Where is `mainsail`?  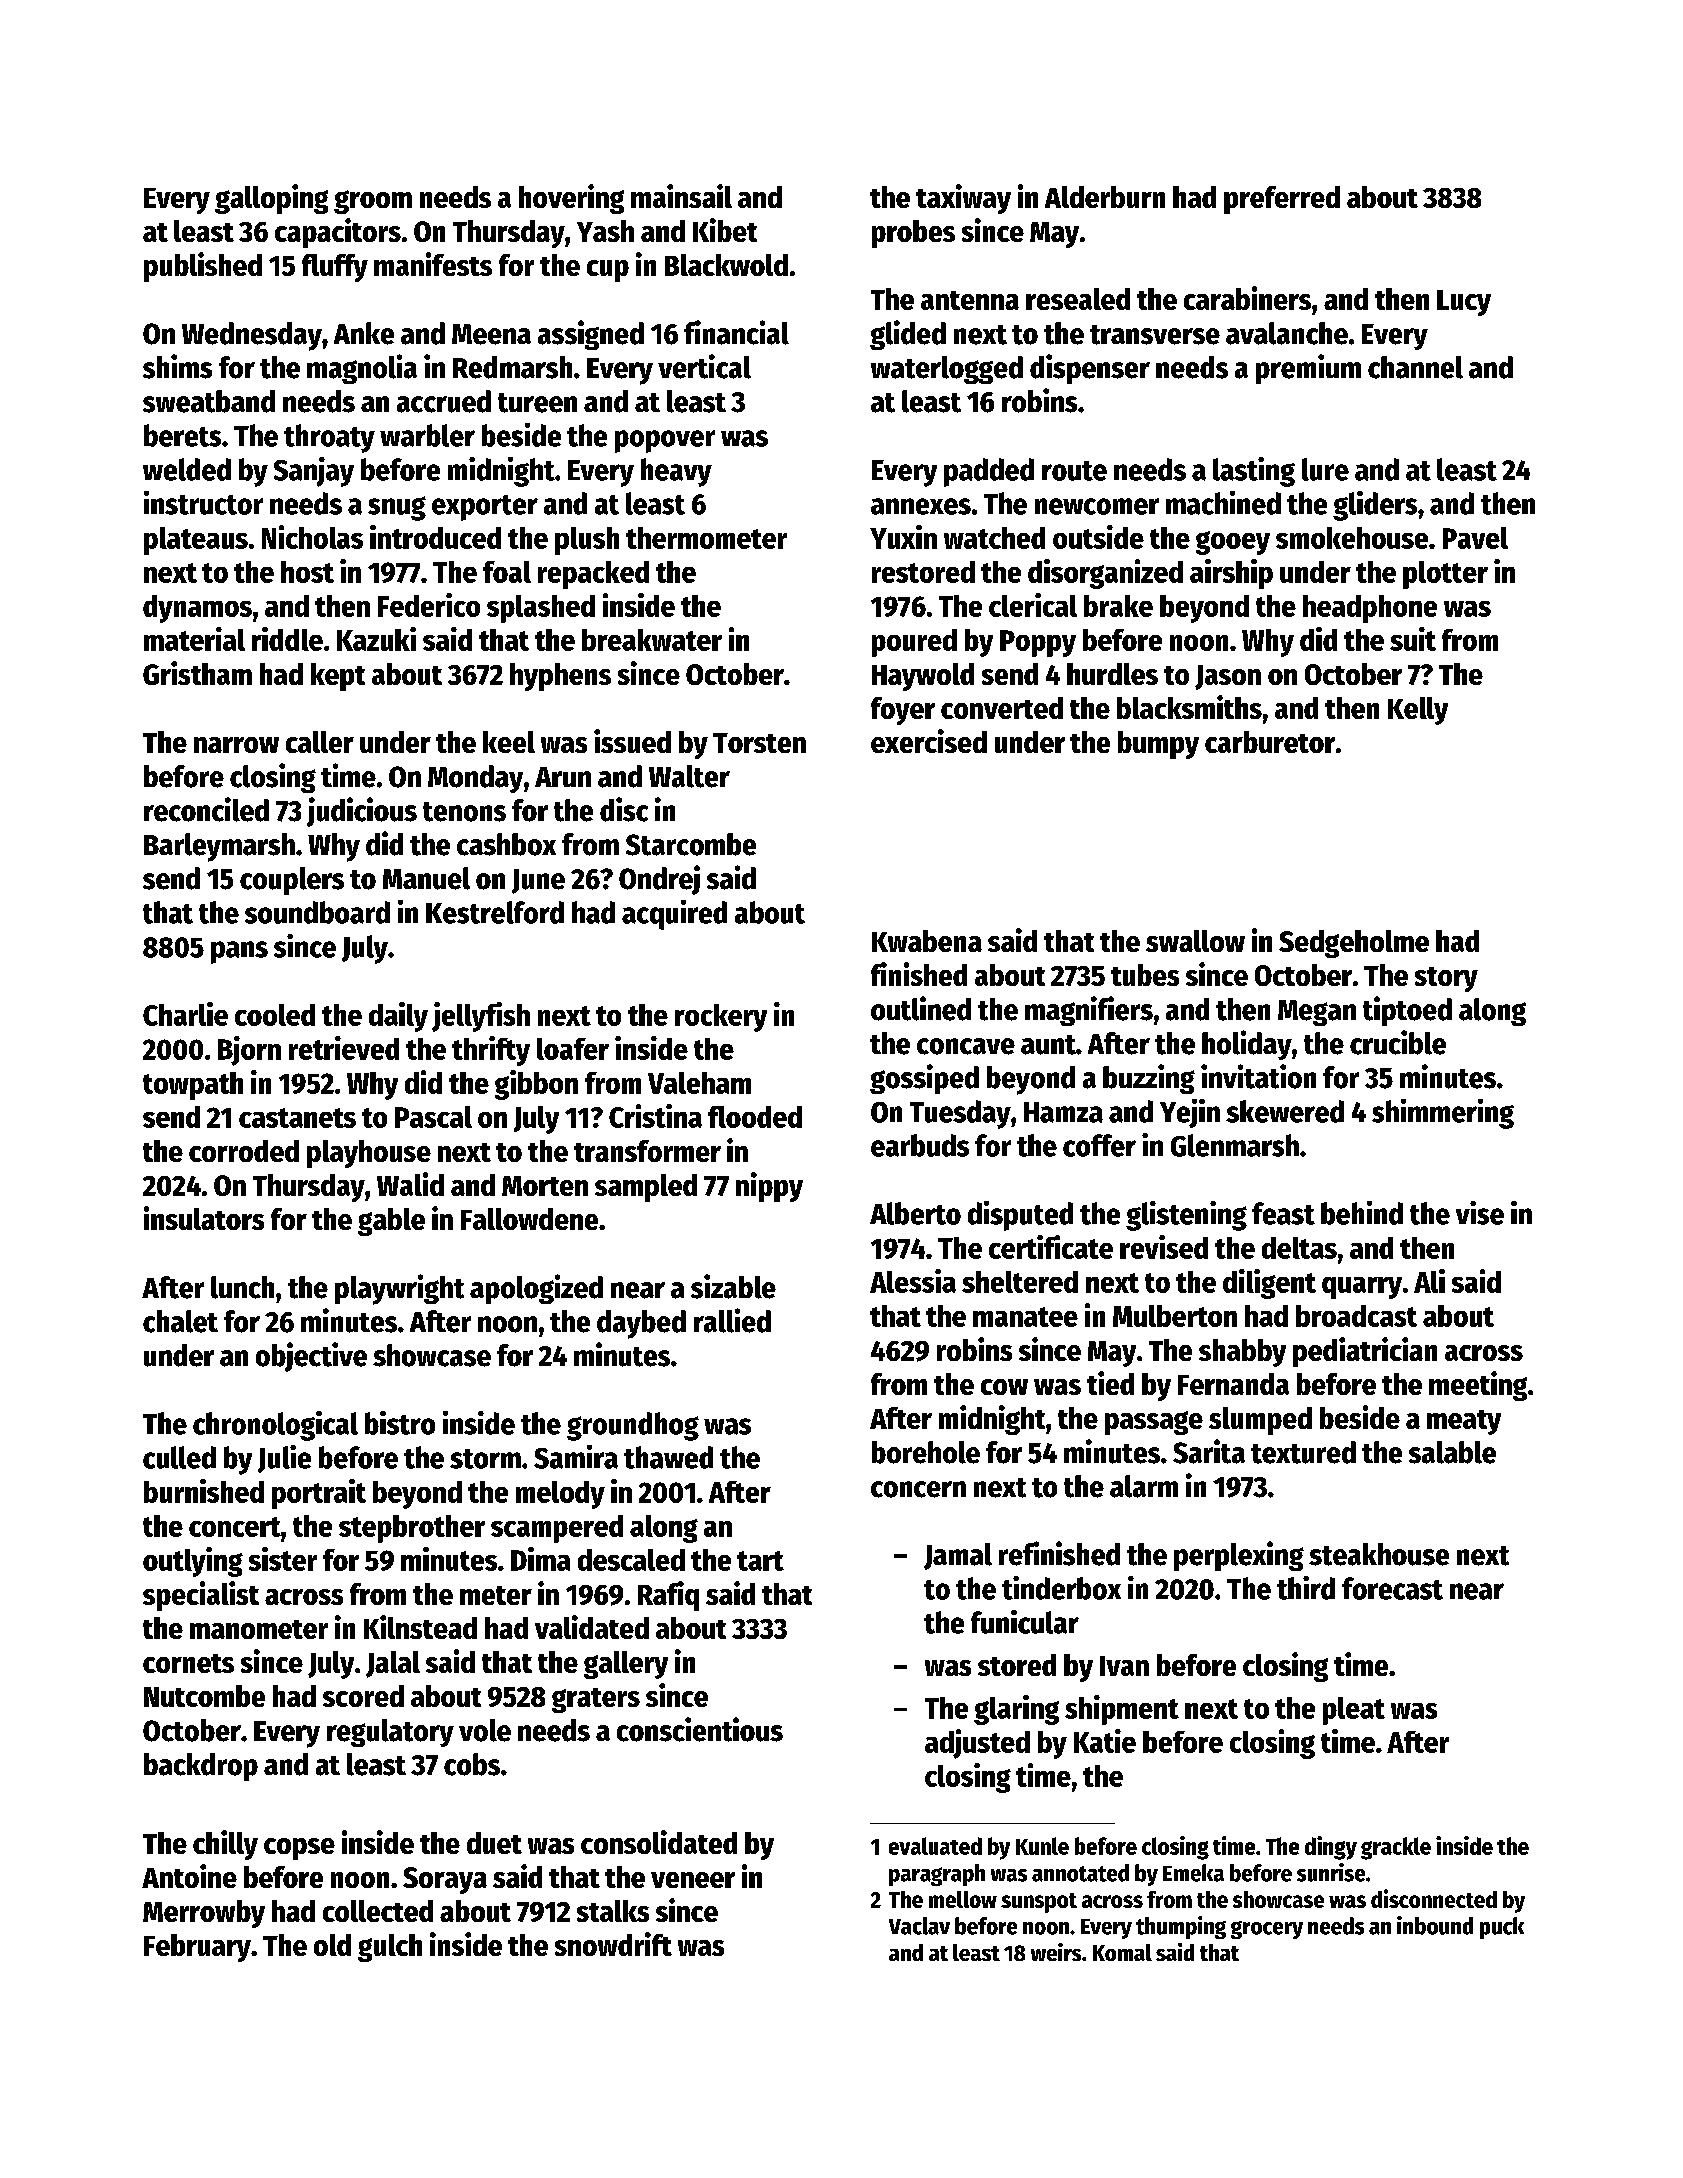 mainsail is located at coordinates (681, 196).
